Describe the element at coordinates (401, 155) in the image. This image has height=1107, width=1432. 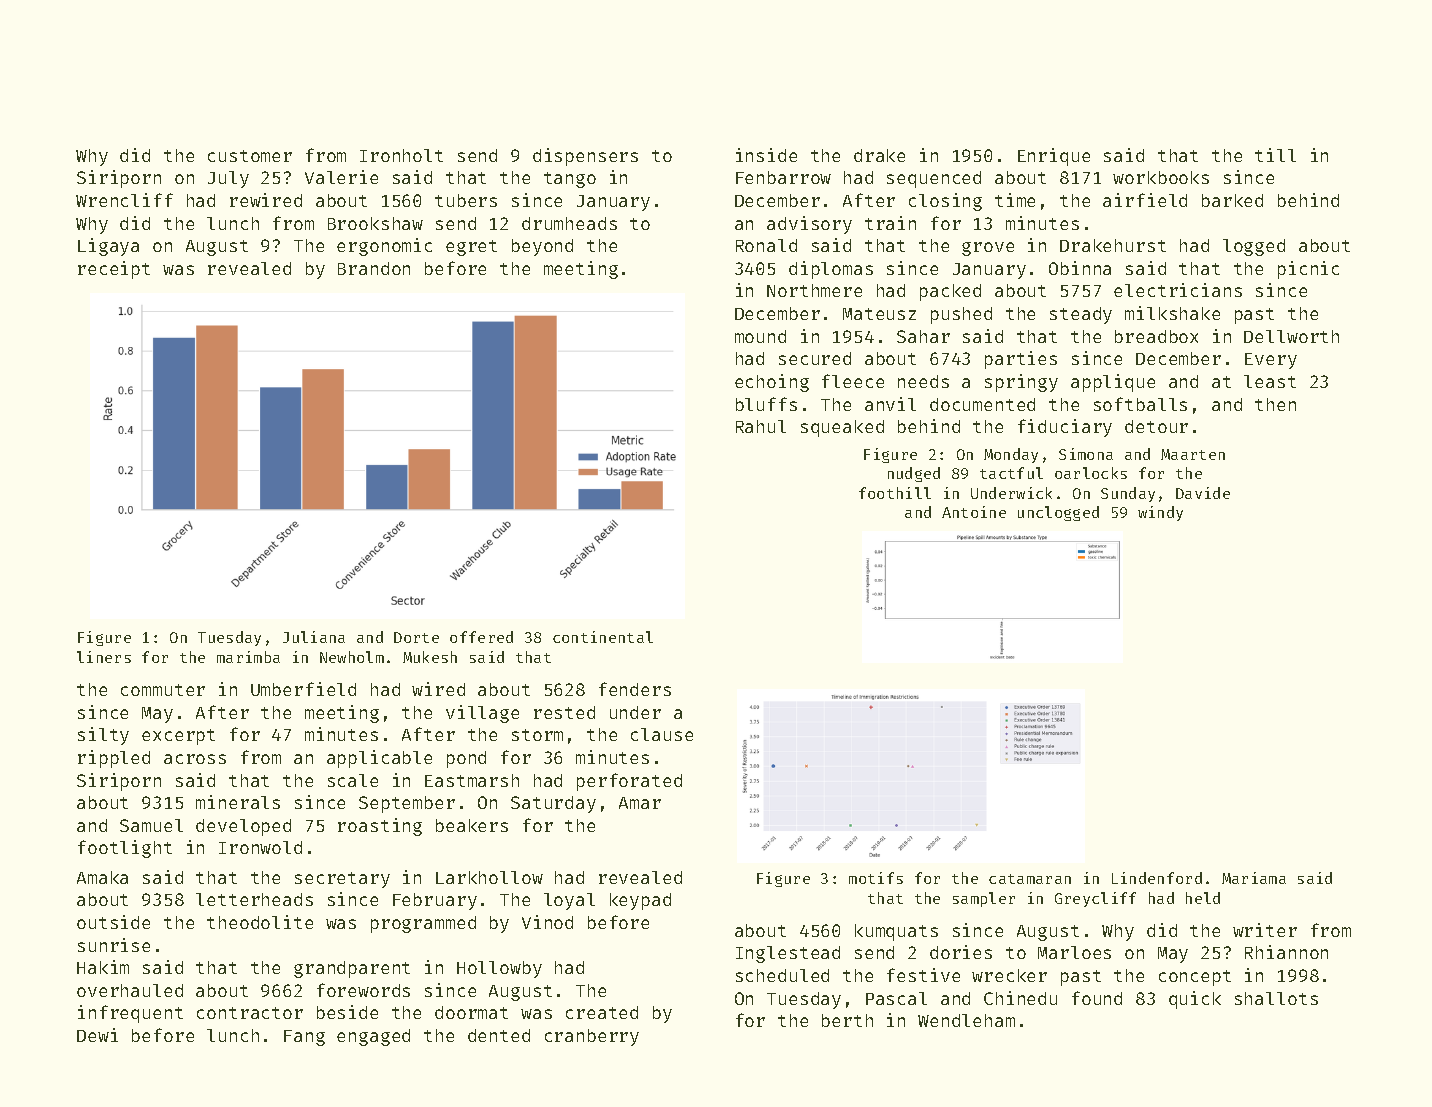
I see `Ironholt` at that location.
